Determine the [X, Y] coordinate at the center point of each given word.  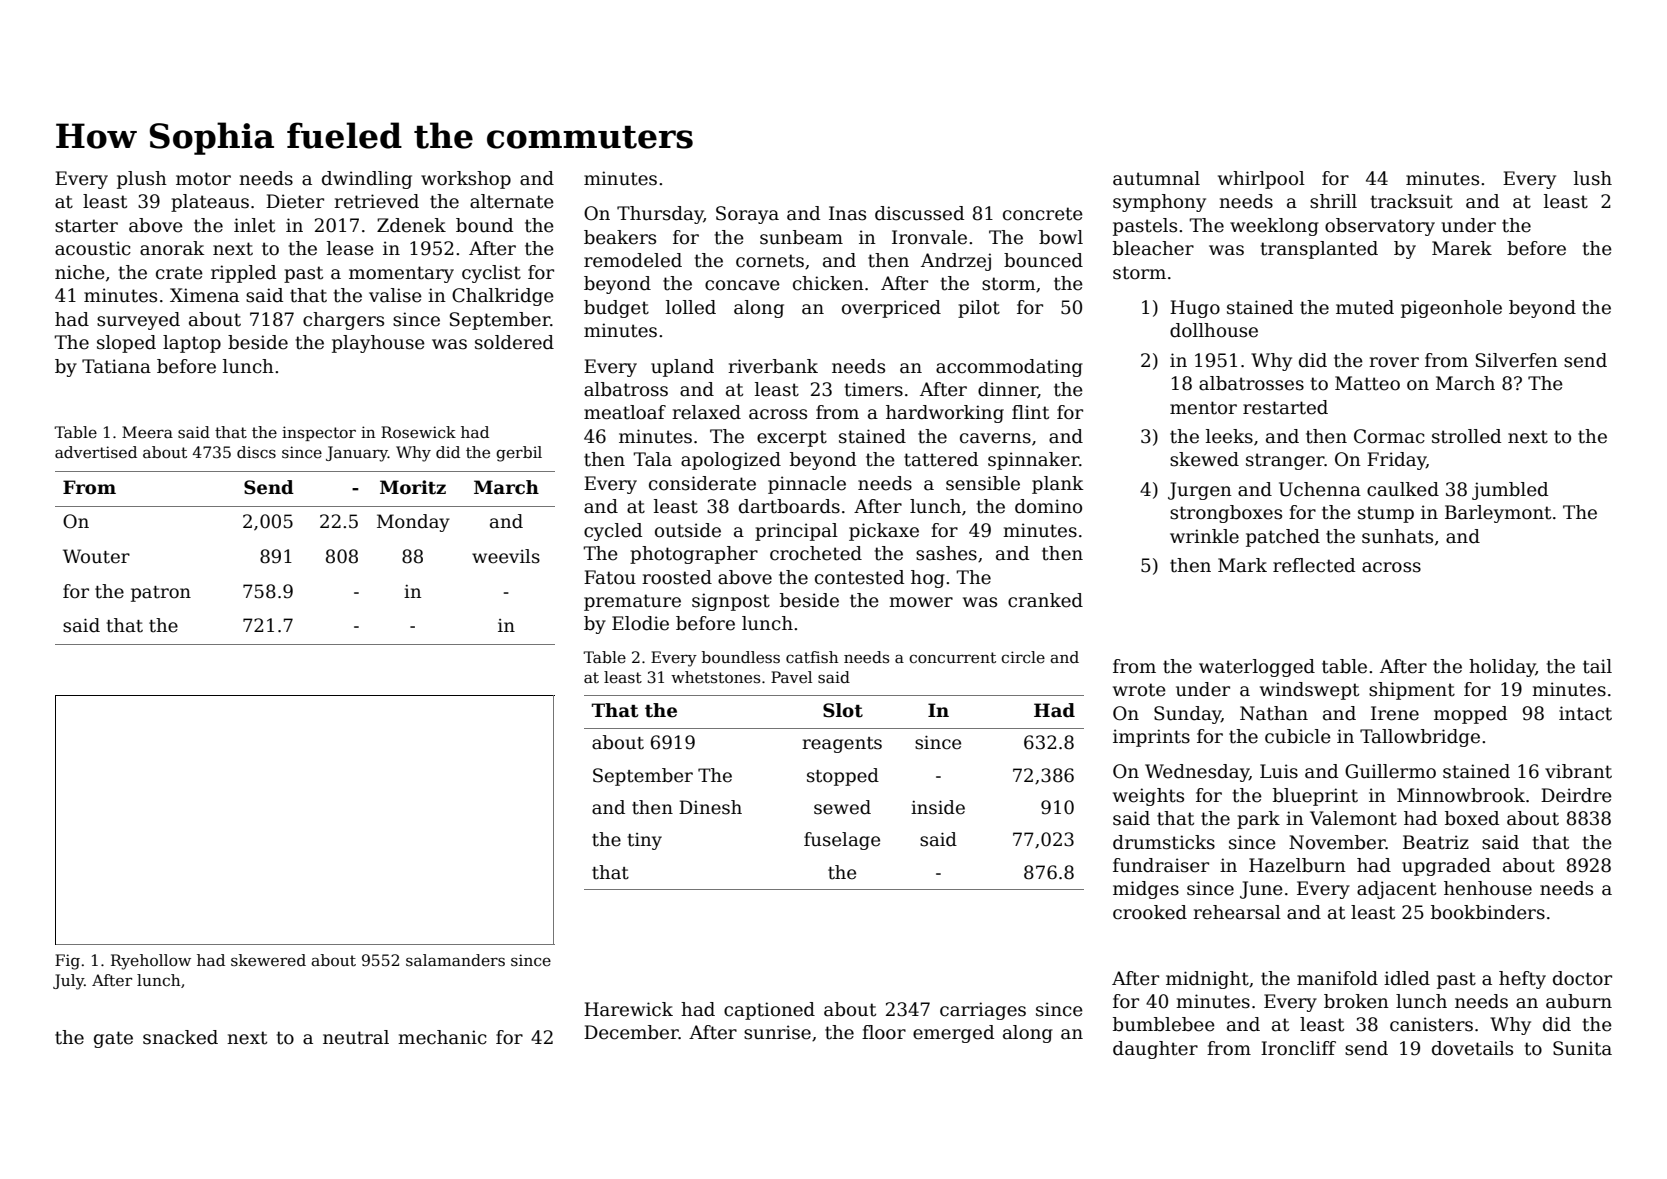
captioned [769, 1011]
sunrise [777, 1032]
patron [161, 594]
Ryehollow [151, 962]
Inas [847, 213]
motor [203, 179]
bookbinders [1488, 912]
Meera [147, 432]
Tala [652, 459]
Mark [1242, 565]
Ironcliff [1298, 1048]
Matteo [1367, 383]
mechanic [442, 1037]
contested [859, 577]
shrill [1333, 201]
